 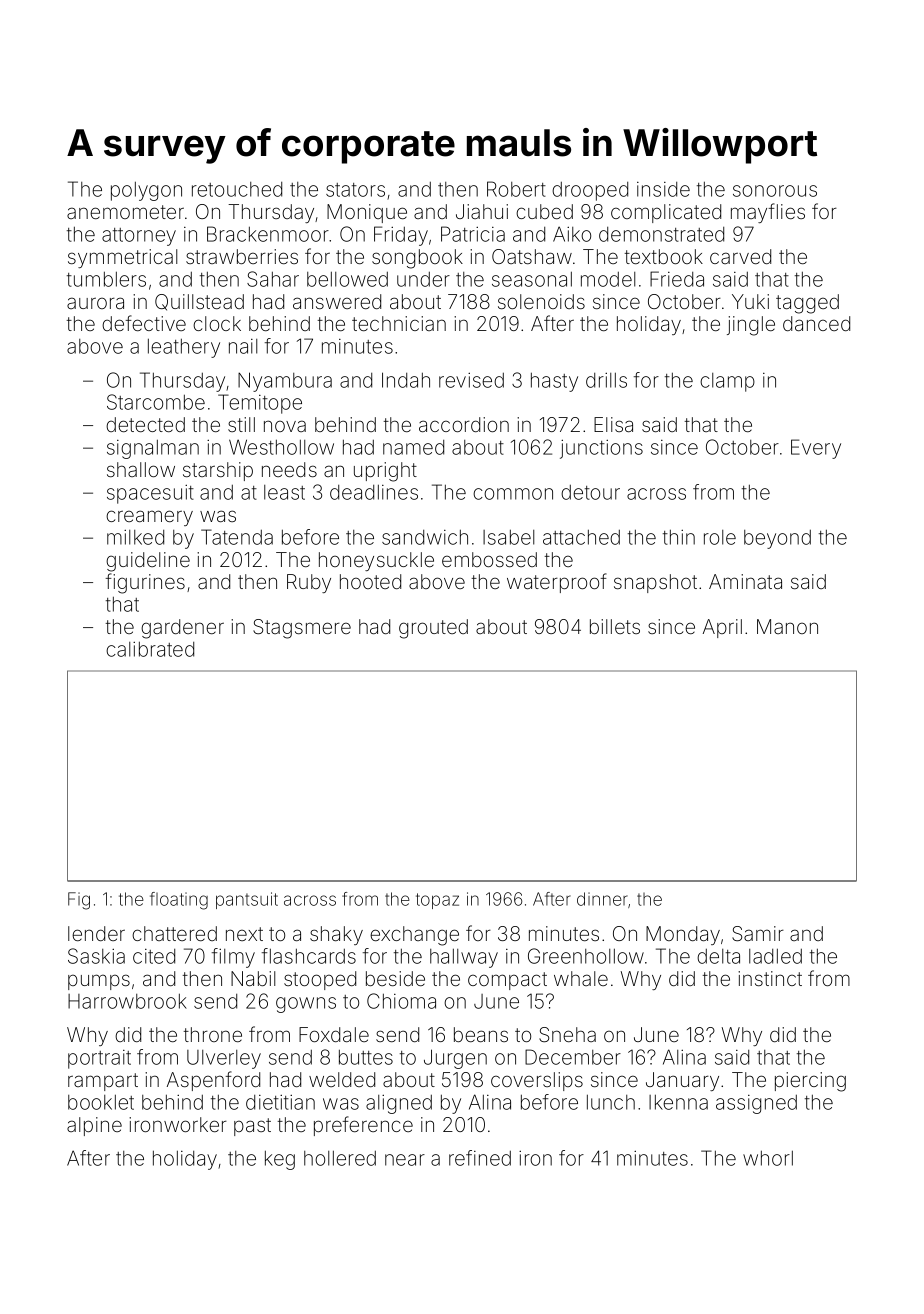 What do you see at coordinates (727, 382) in the screenshot?
I see `clamp` at bounding box center [727, 382].
